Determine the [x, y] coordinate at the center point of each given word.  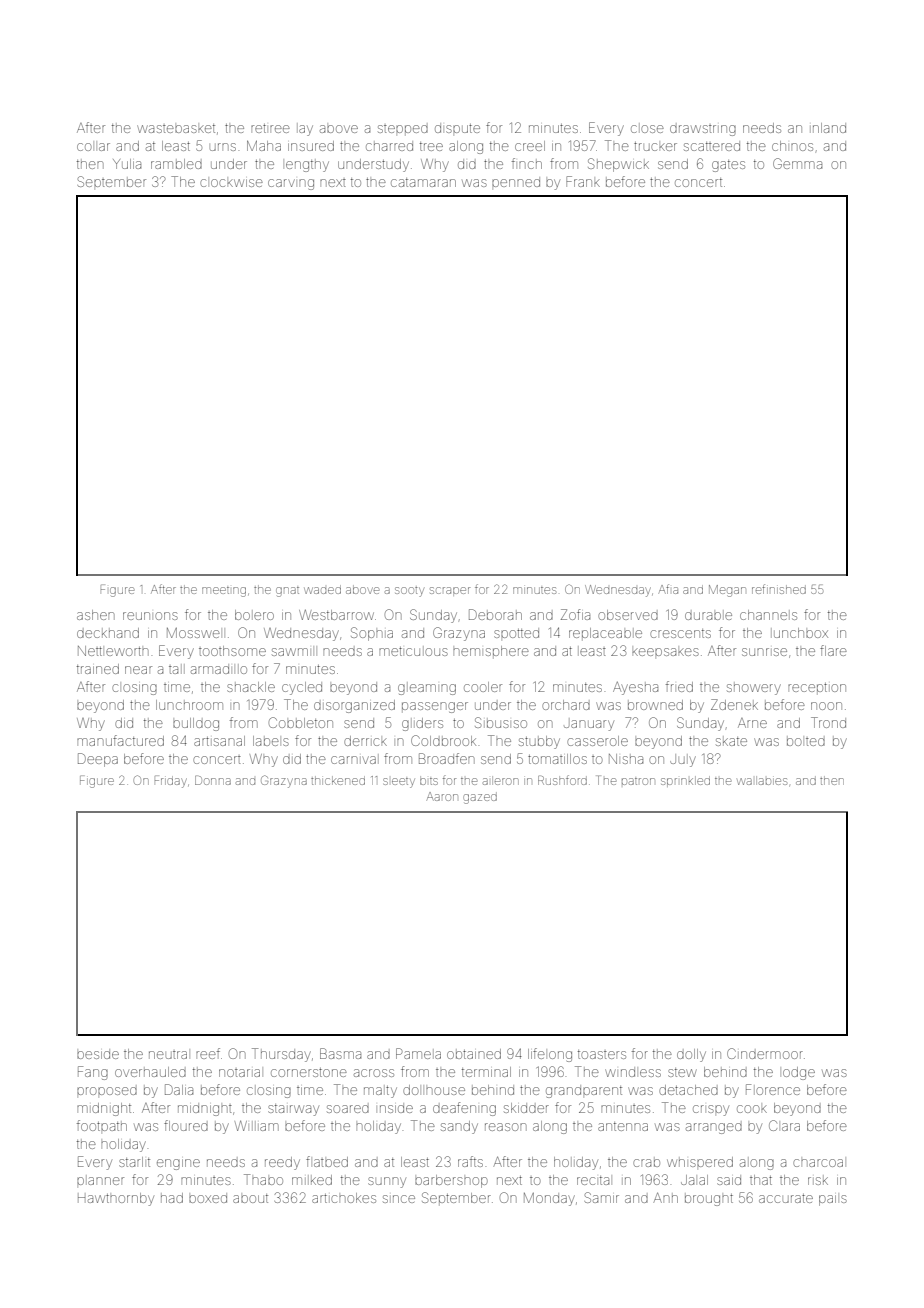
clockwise [231, 183]
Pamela [418, 1053]
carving [291, 184]
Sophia [372, 634]
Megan [727, 591]
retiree [270, 128]
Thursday [281, 1055]
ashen [95, 615]
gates [728, 166]
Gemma [797, 163]
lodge [799, 1073]
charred [389, 146]
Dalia [179, 1089]
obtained [474, 1054]
